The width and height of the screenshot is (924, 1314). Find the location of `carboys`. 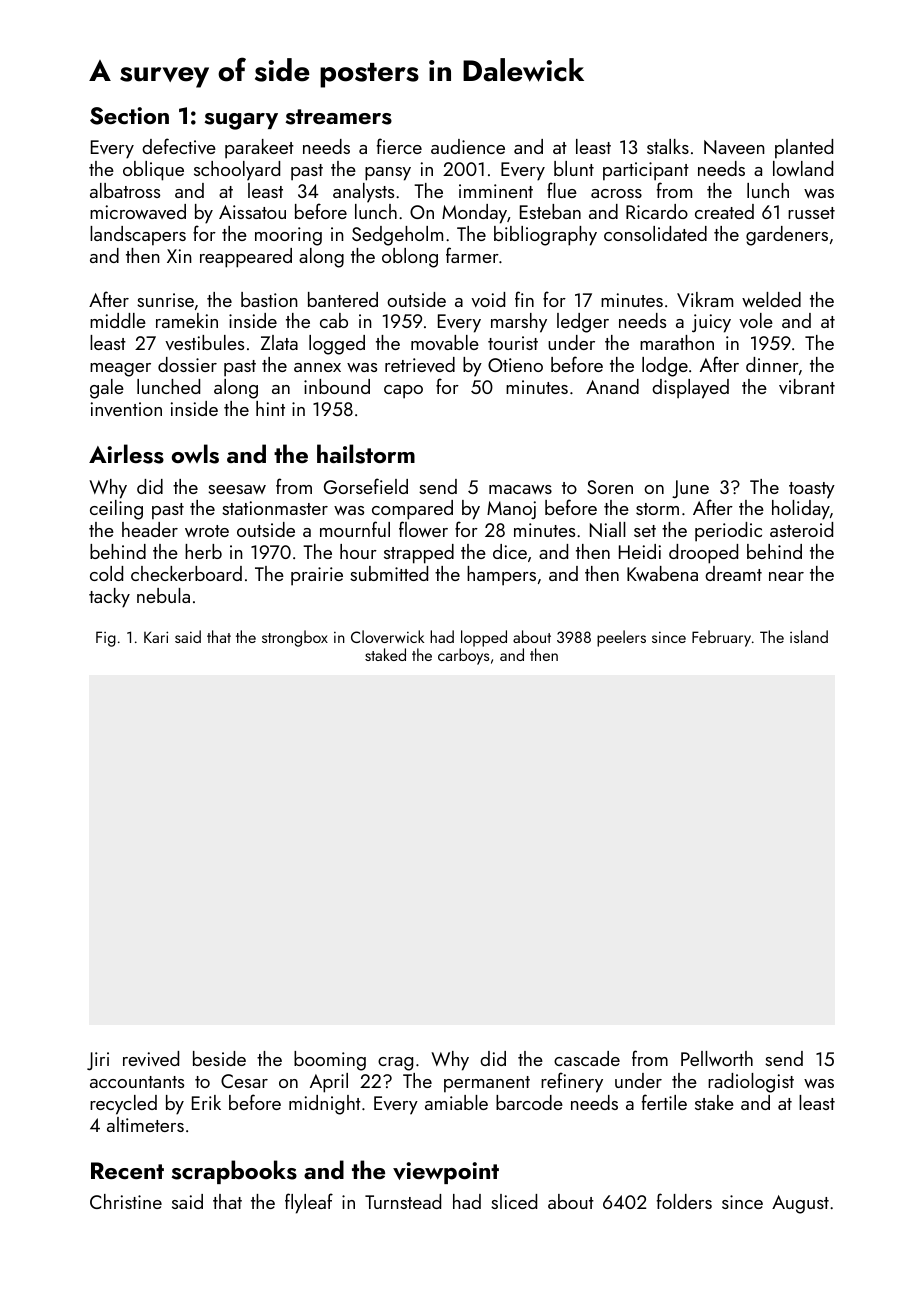

carboys is located at coordinates (463, 656).
